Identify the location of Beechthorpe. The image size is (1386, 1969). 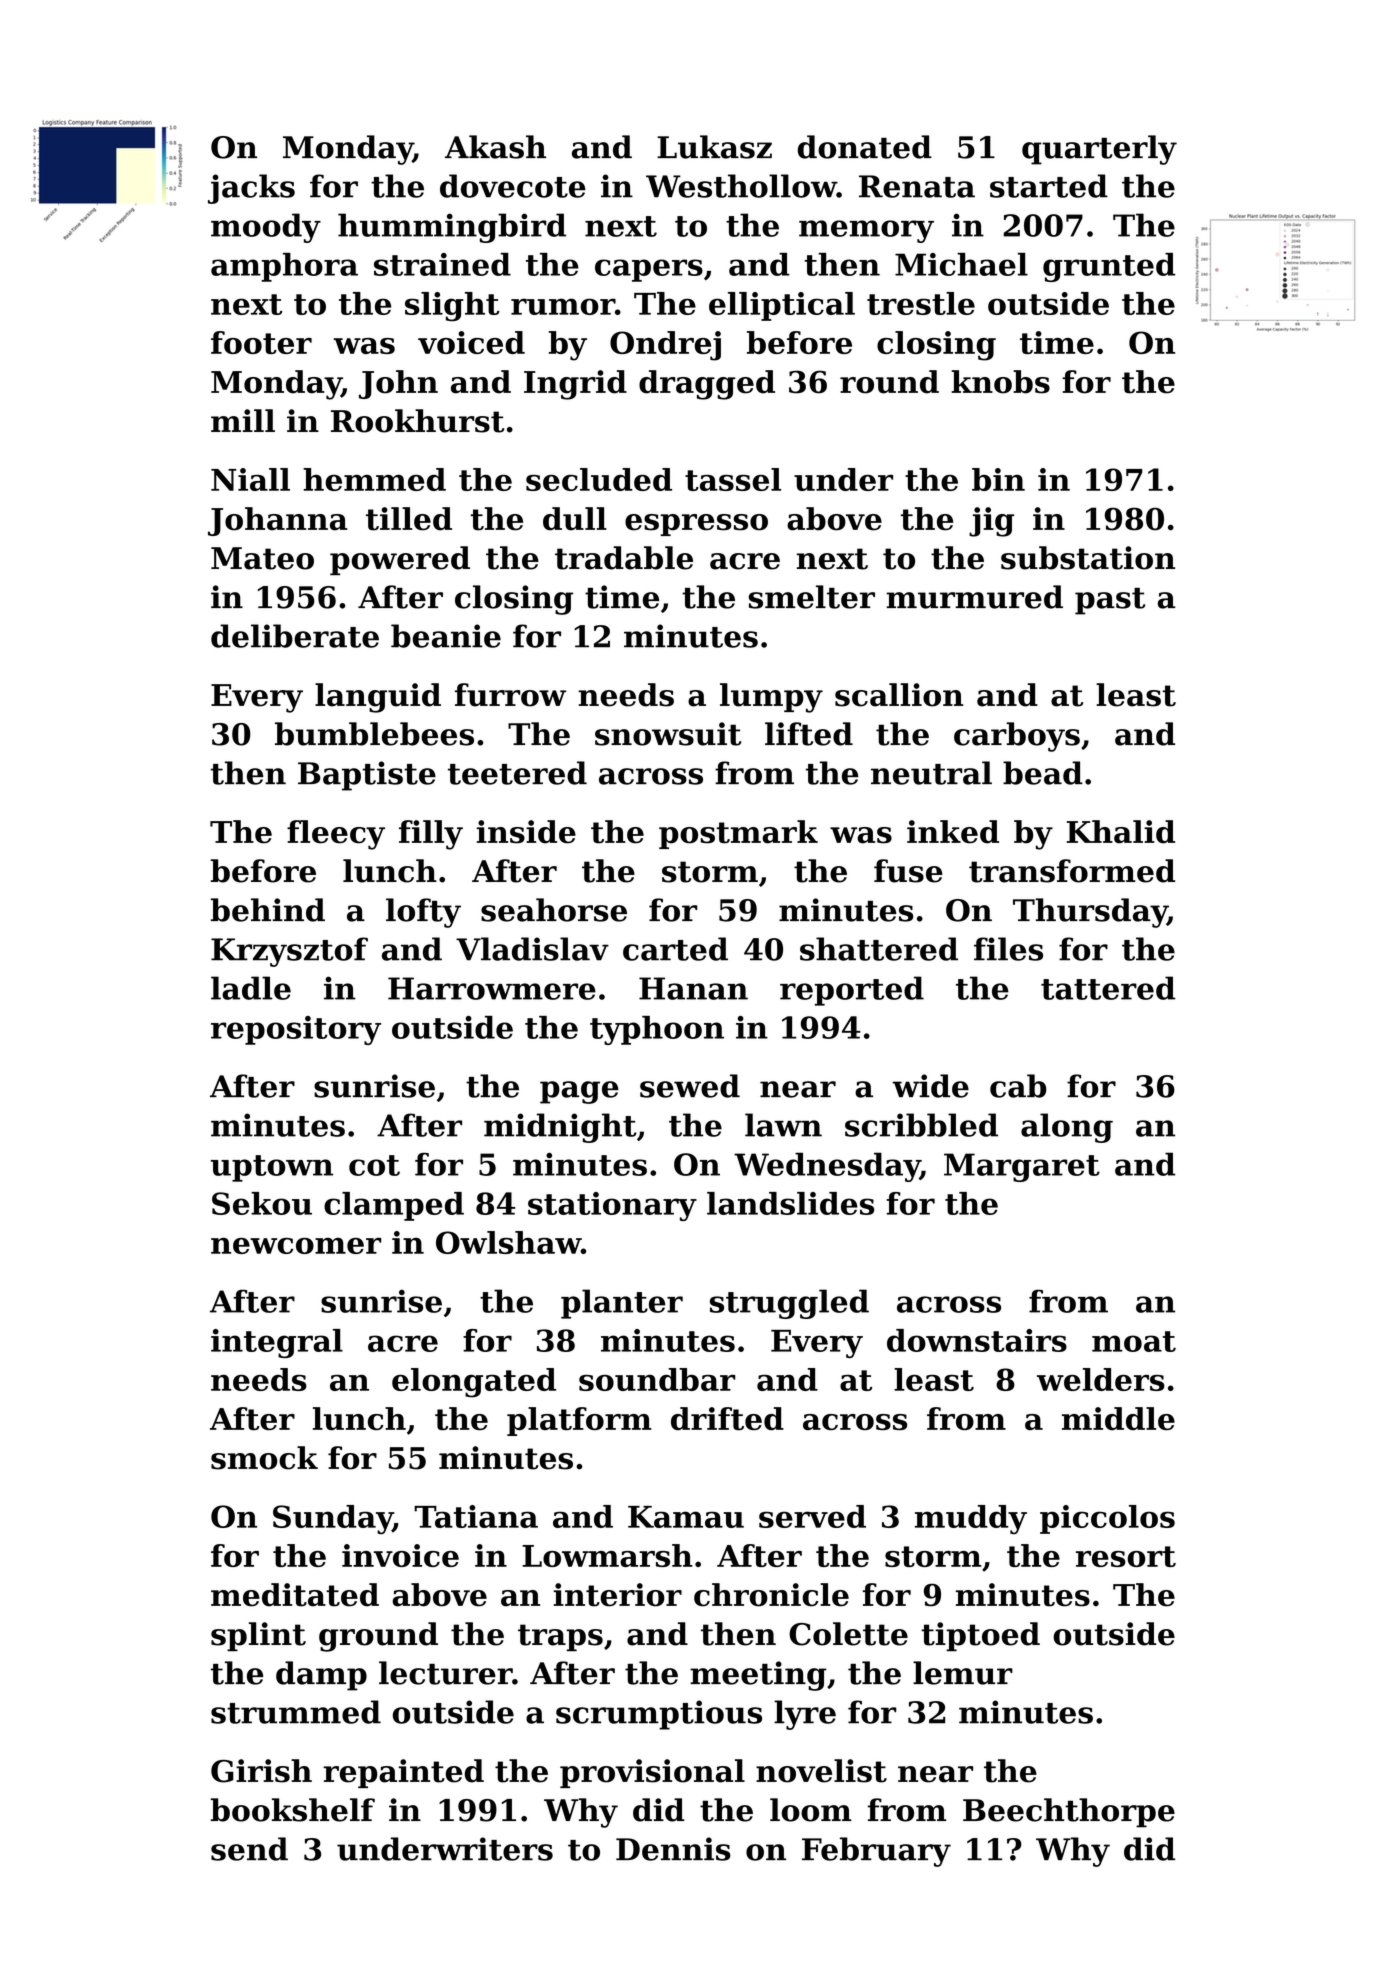
(1069, 1813).
